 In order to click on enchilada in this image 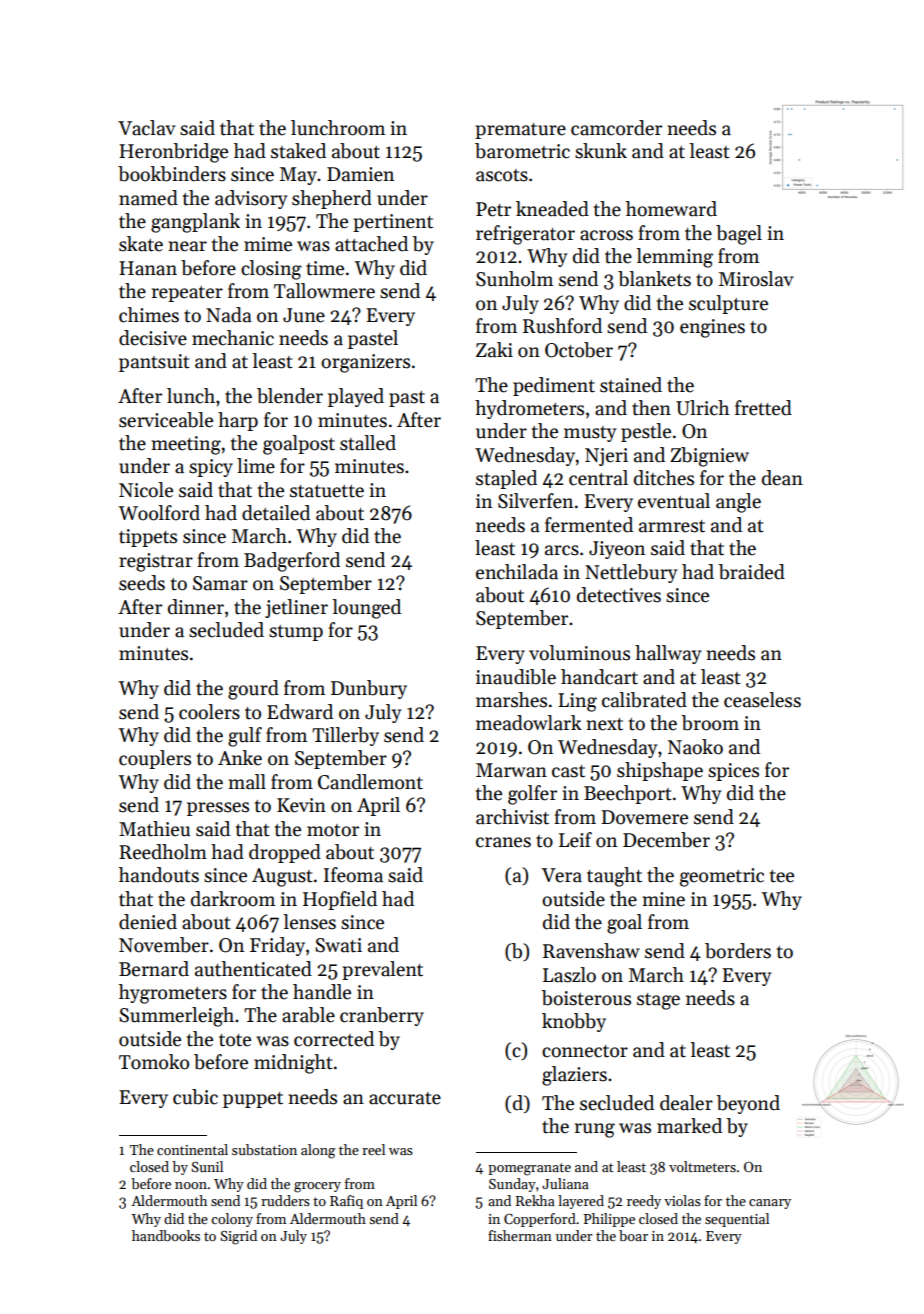, I will do `click(517, 572)`.
